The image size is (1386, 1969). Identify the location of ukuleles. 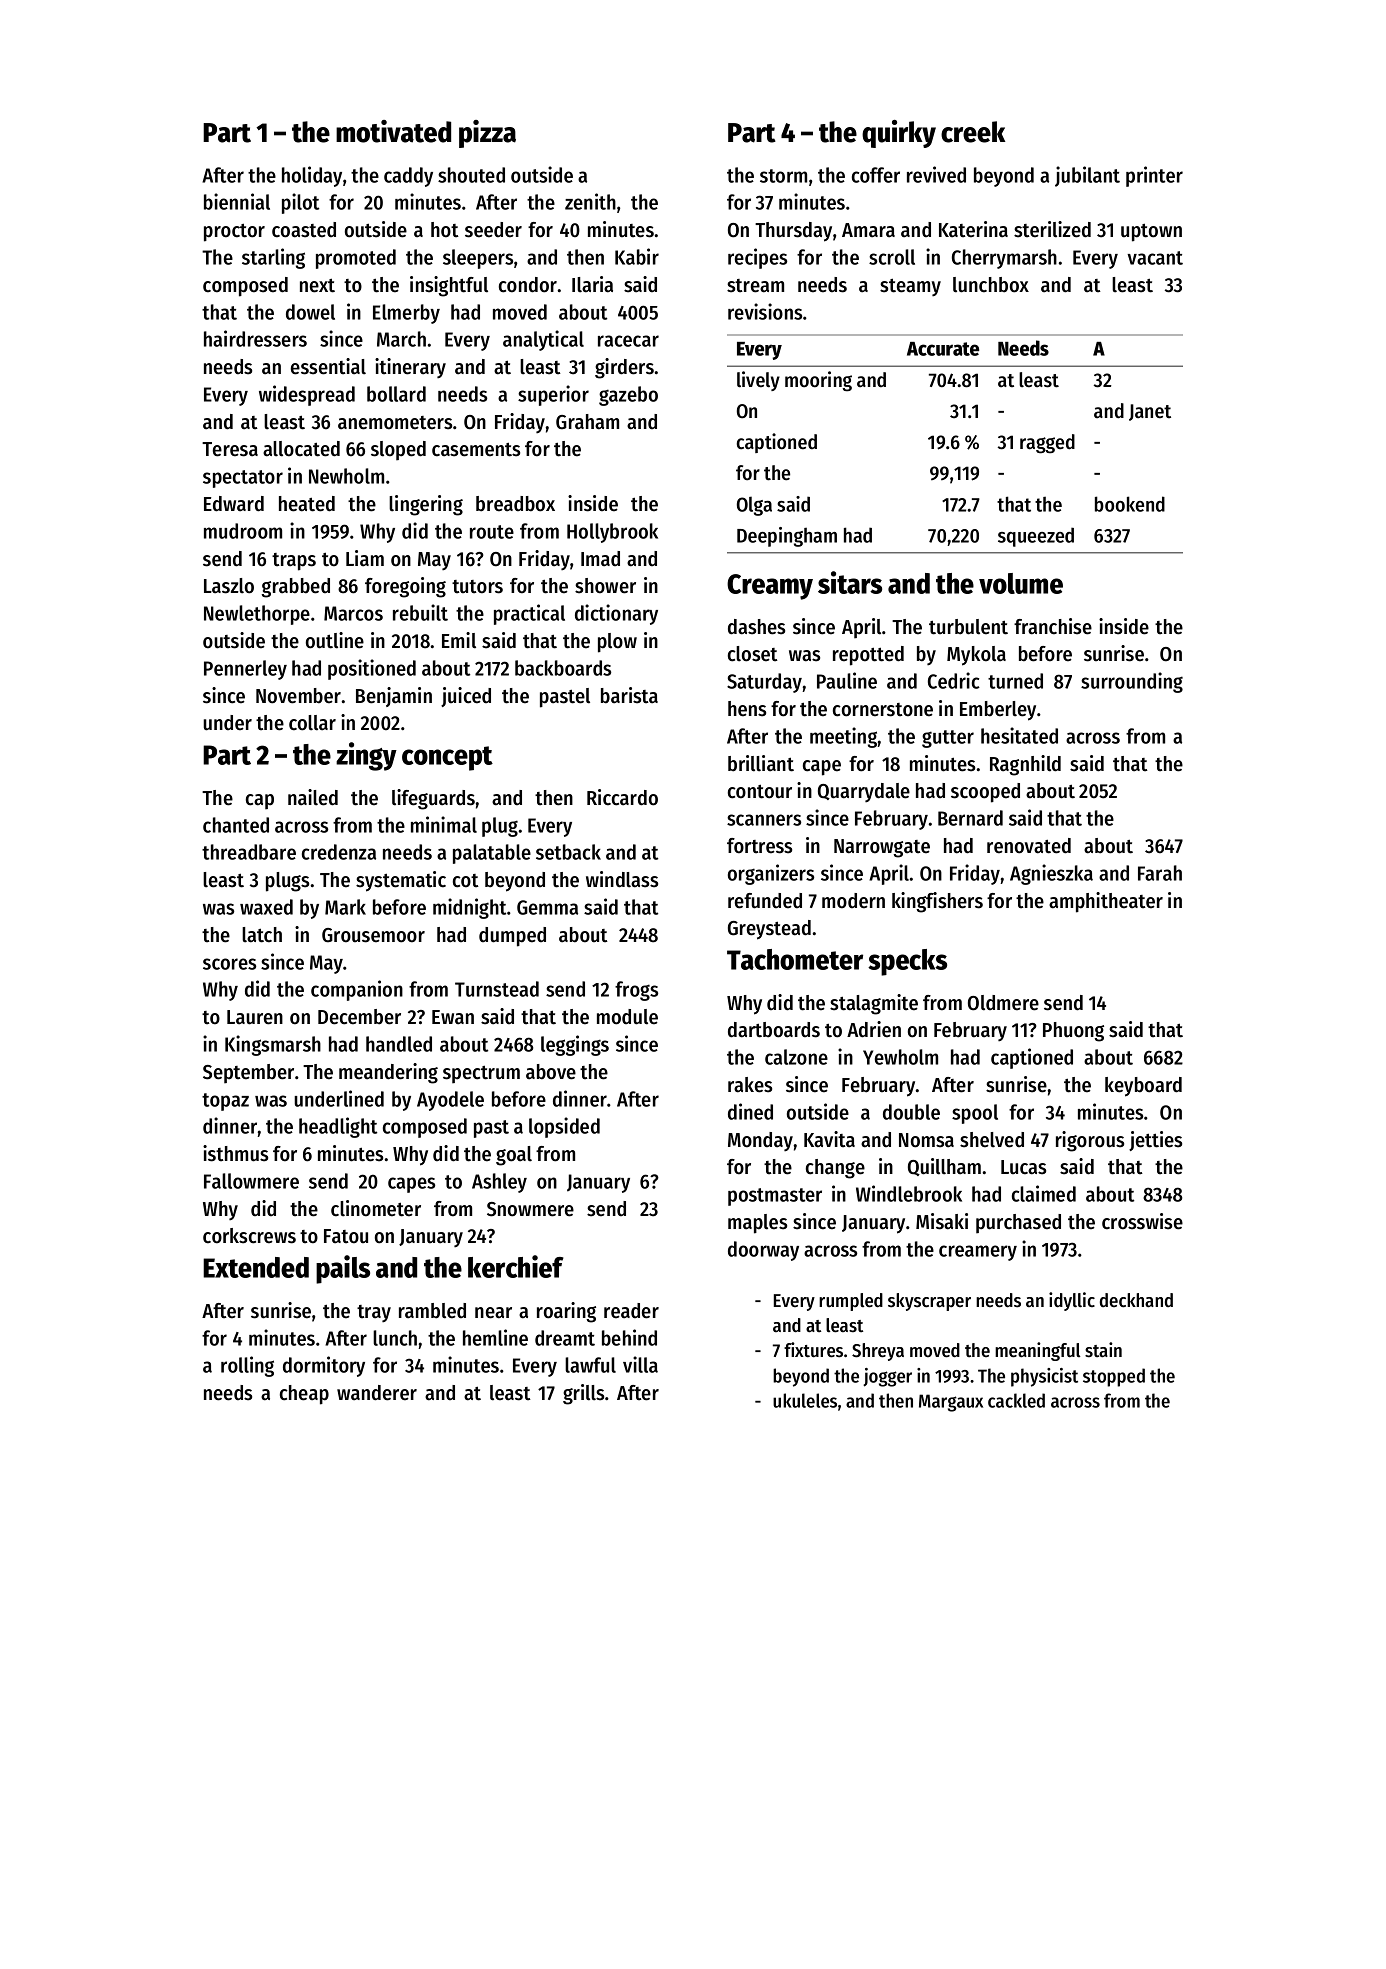
(805, 1400).
